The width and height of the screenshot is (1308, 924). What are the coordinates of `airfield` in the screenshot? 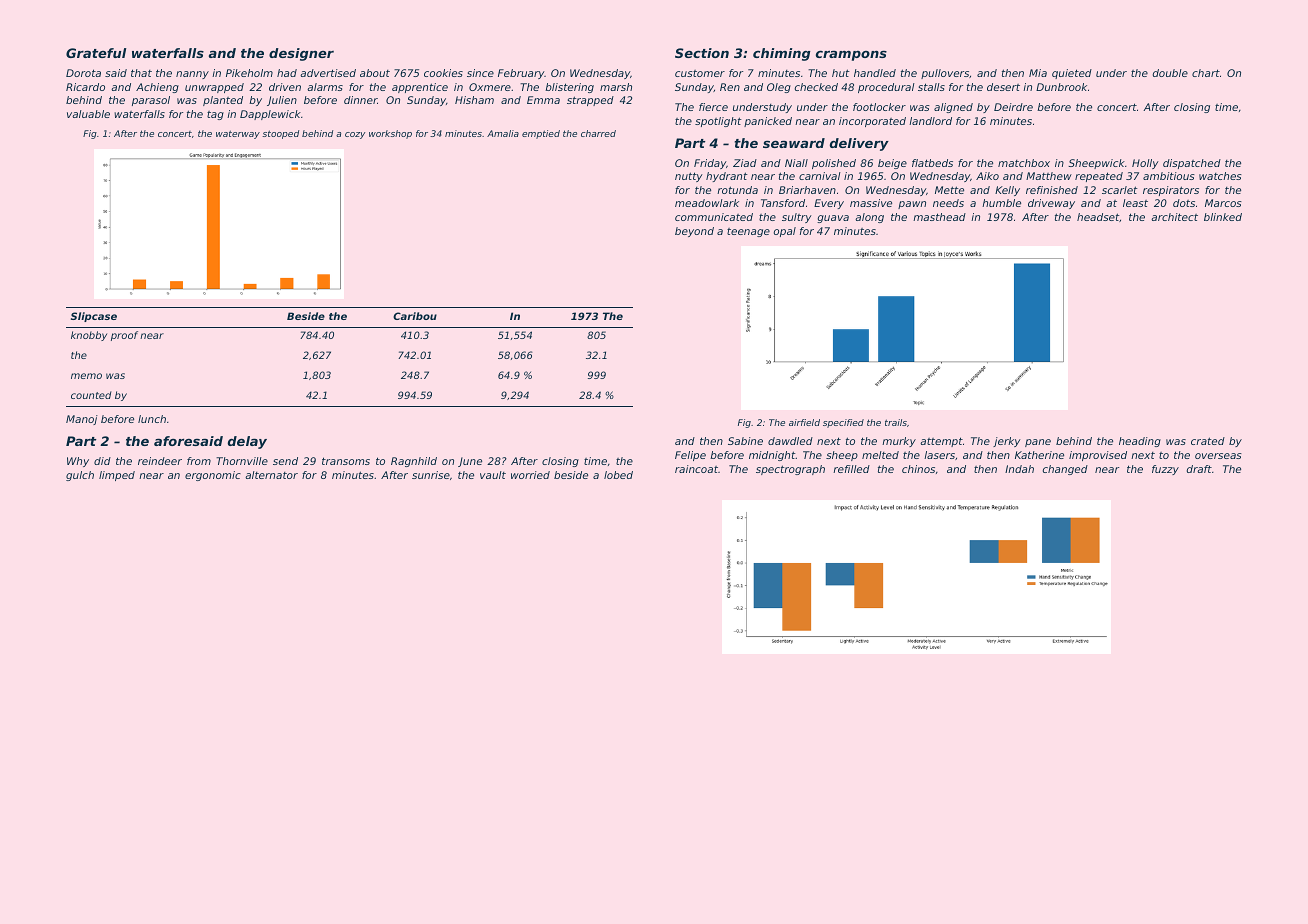 It's located at (804, 422).
